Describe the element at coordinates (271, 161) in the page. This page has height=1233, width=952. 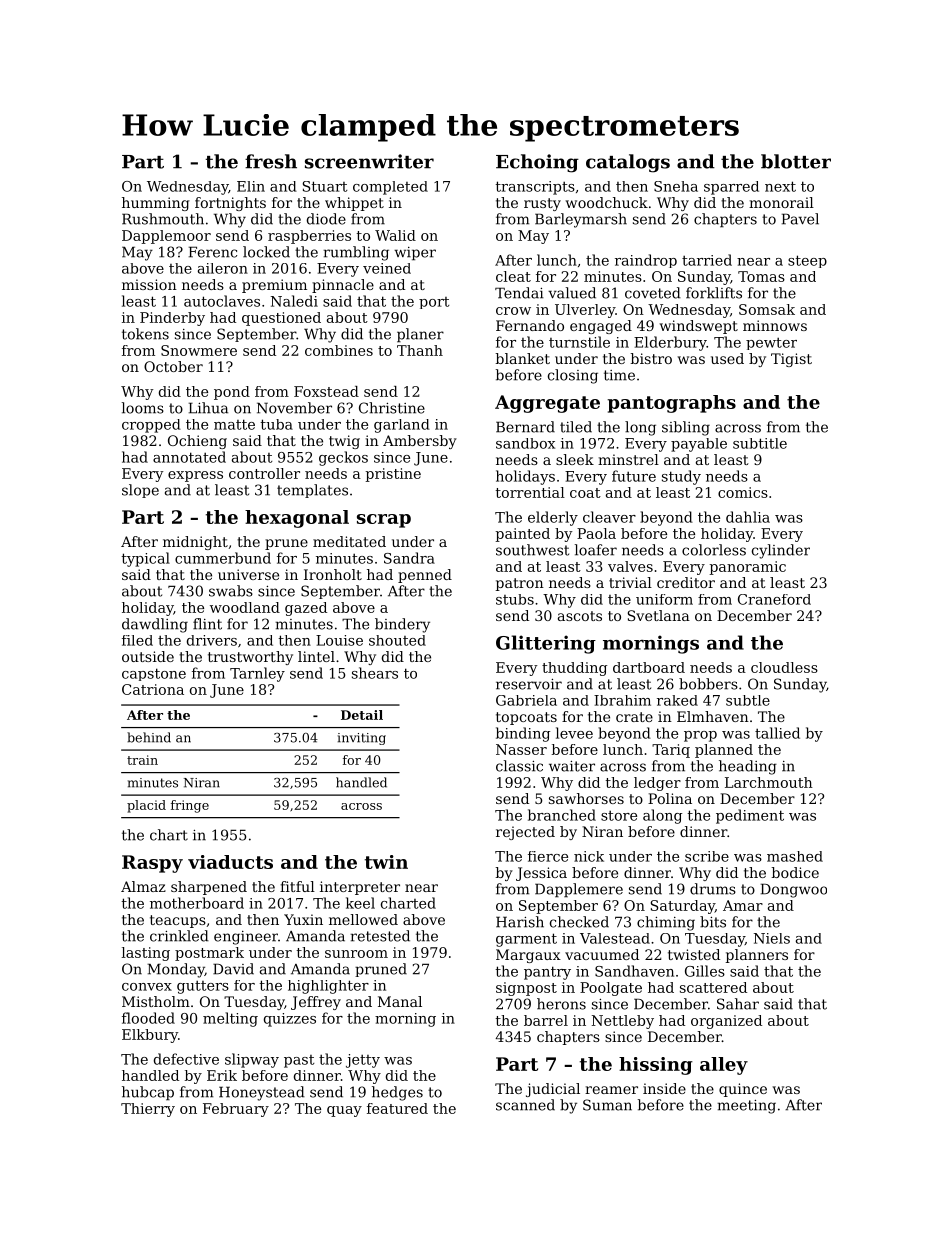
I see `fresh` at that location.
